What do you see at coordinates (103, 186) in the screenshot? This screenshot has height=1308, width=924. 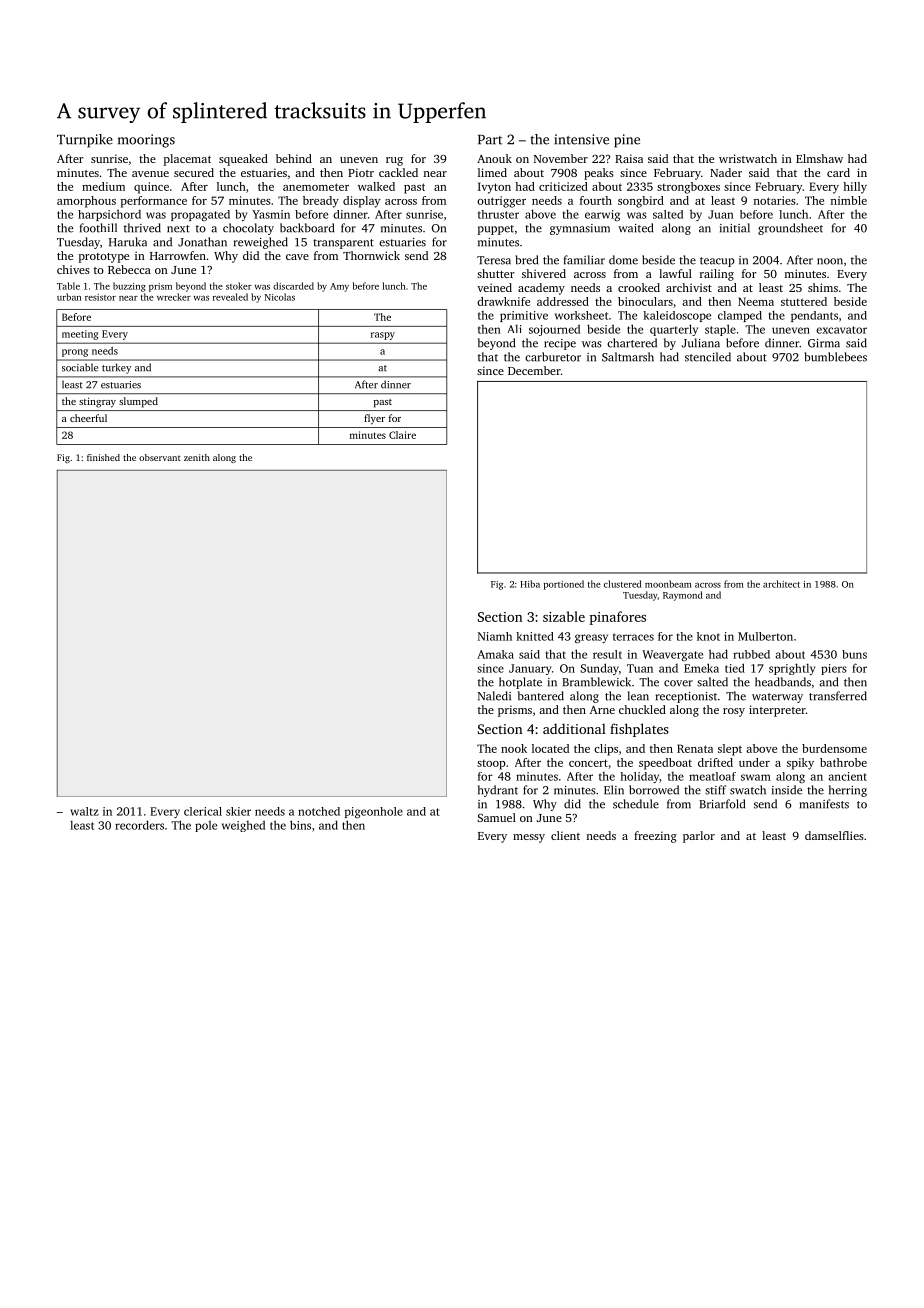 I see `medium` at bounding box center [103, 186].
